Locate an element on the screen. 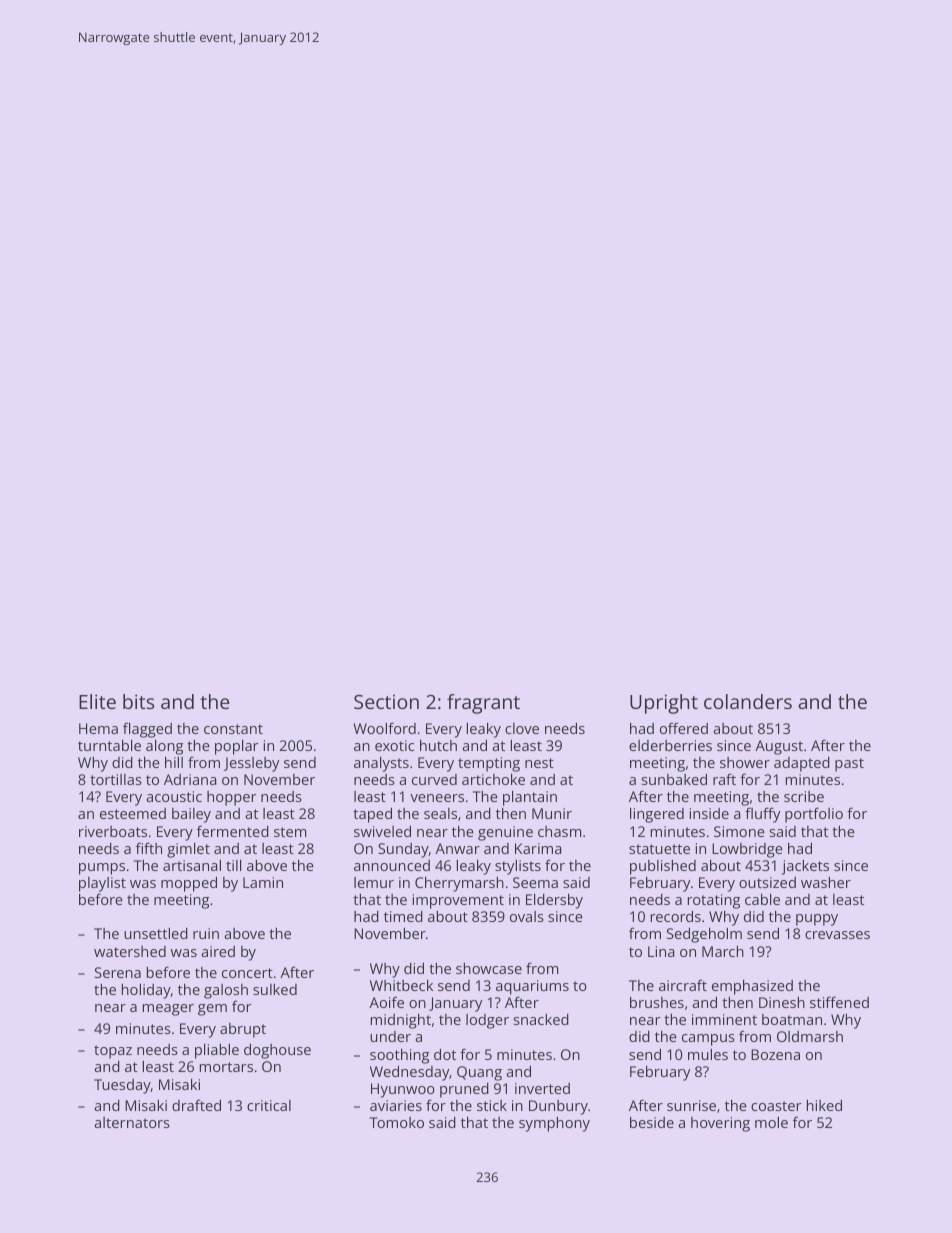 The width and height of the screenshot is (952, 1233). Lamin is located at coordinates (263, 882).
